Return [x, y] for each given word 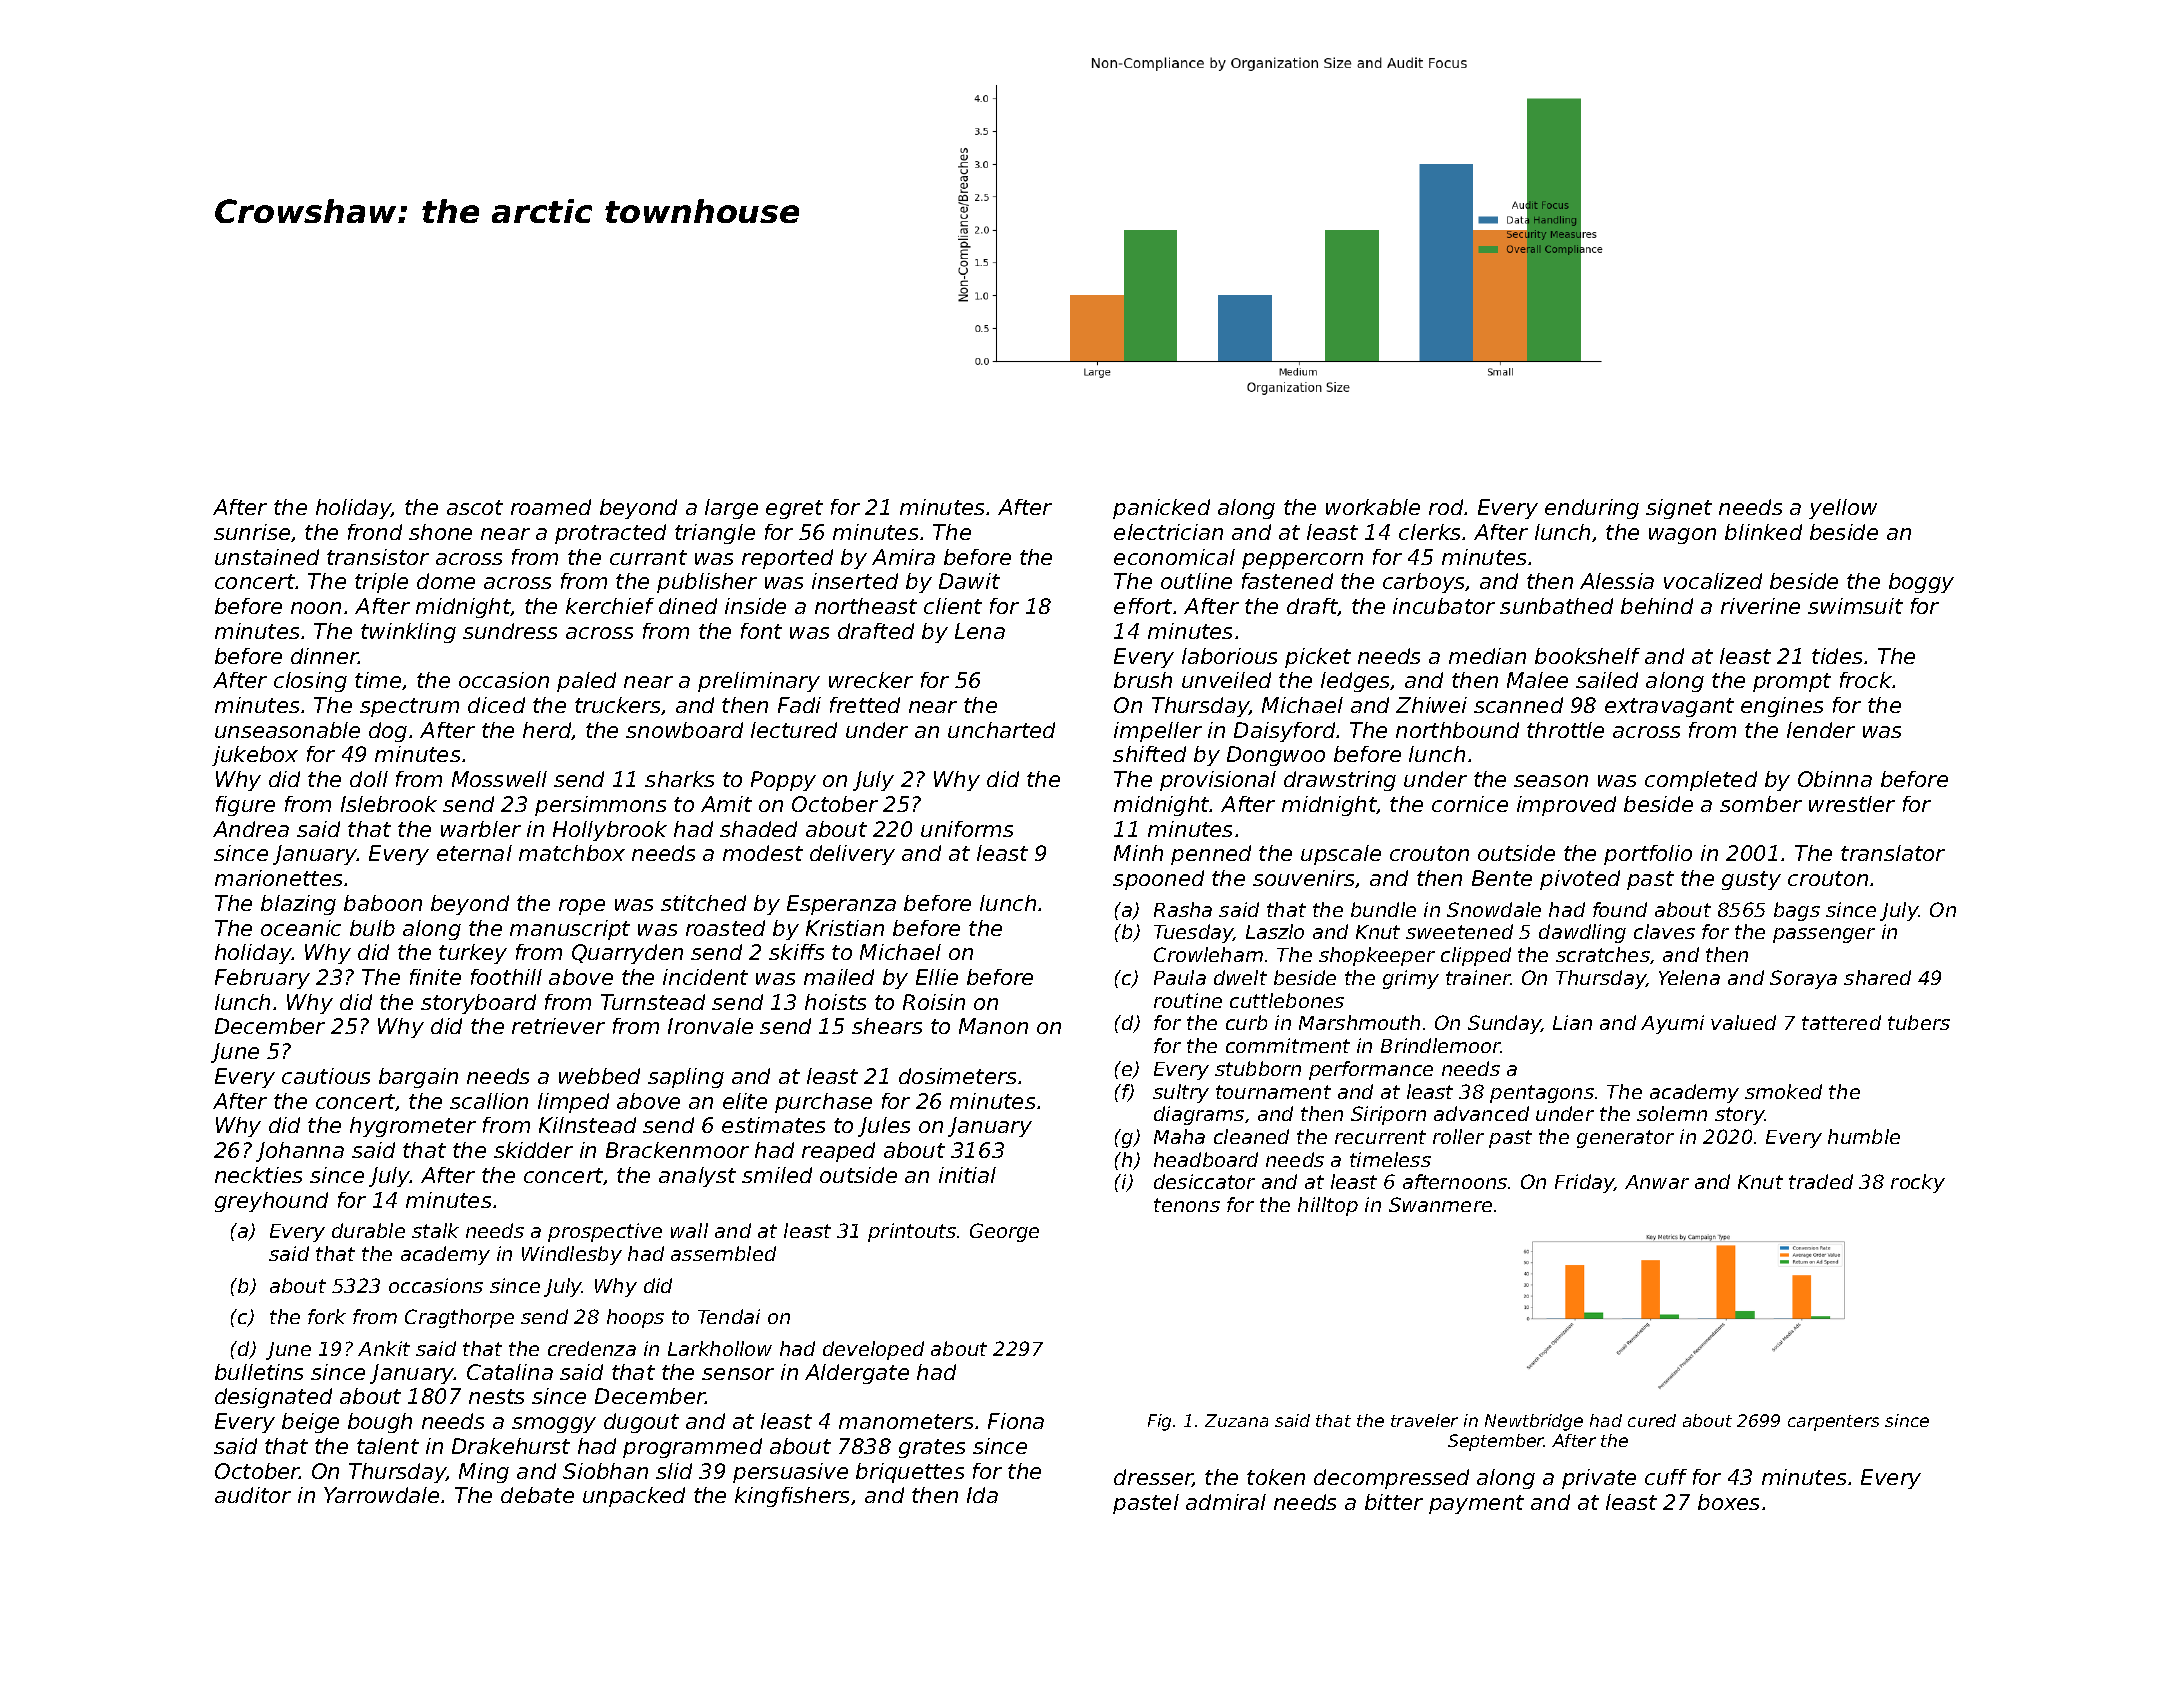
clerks [1429, 532]
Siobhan [605, 1471]
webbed [599, 1076]
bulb [372, 928]
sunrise [252, 532]
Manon [993, 1026]
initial [967, 1175]
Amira [903, 557]
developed [873, 1350]
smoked [1783, 1091]
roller [1458, 1136]
